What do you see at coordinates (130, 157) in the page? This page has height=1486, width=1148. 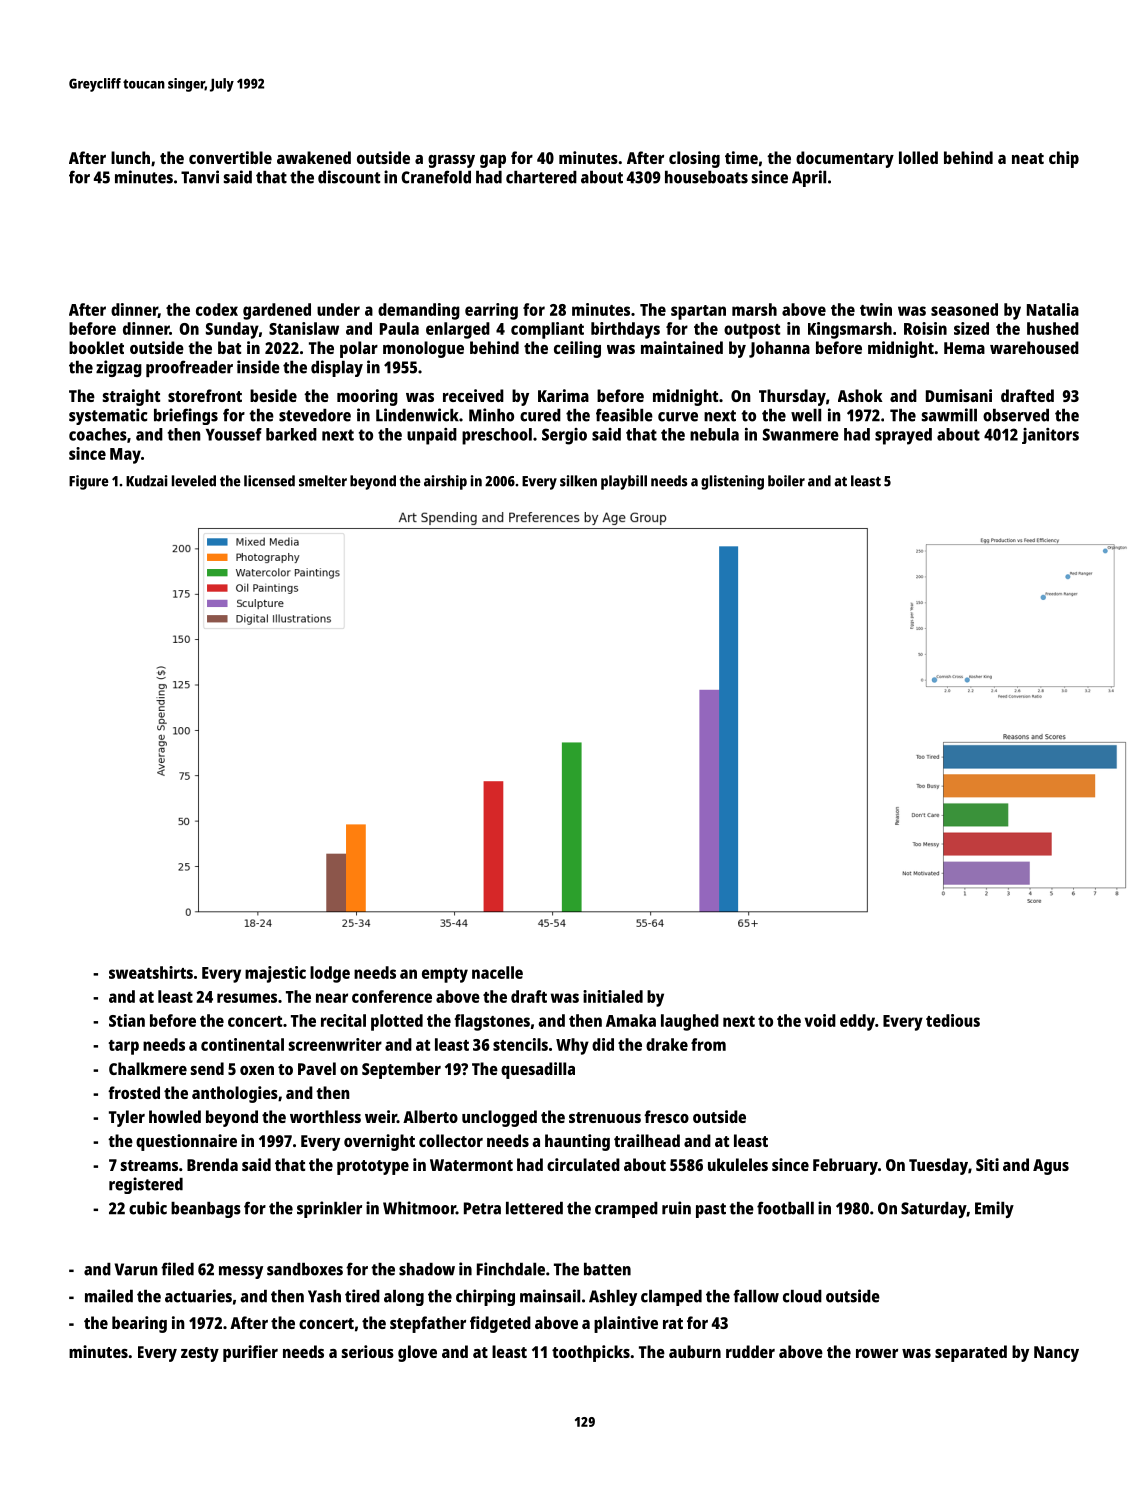 I see `lunch` at bounding box center [130, 157].
